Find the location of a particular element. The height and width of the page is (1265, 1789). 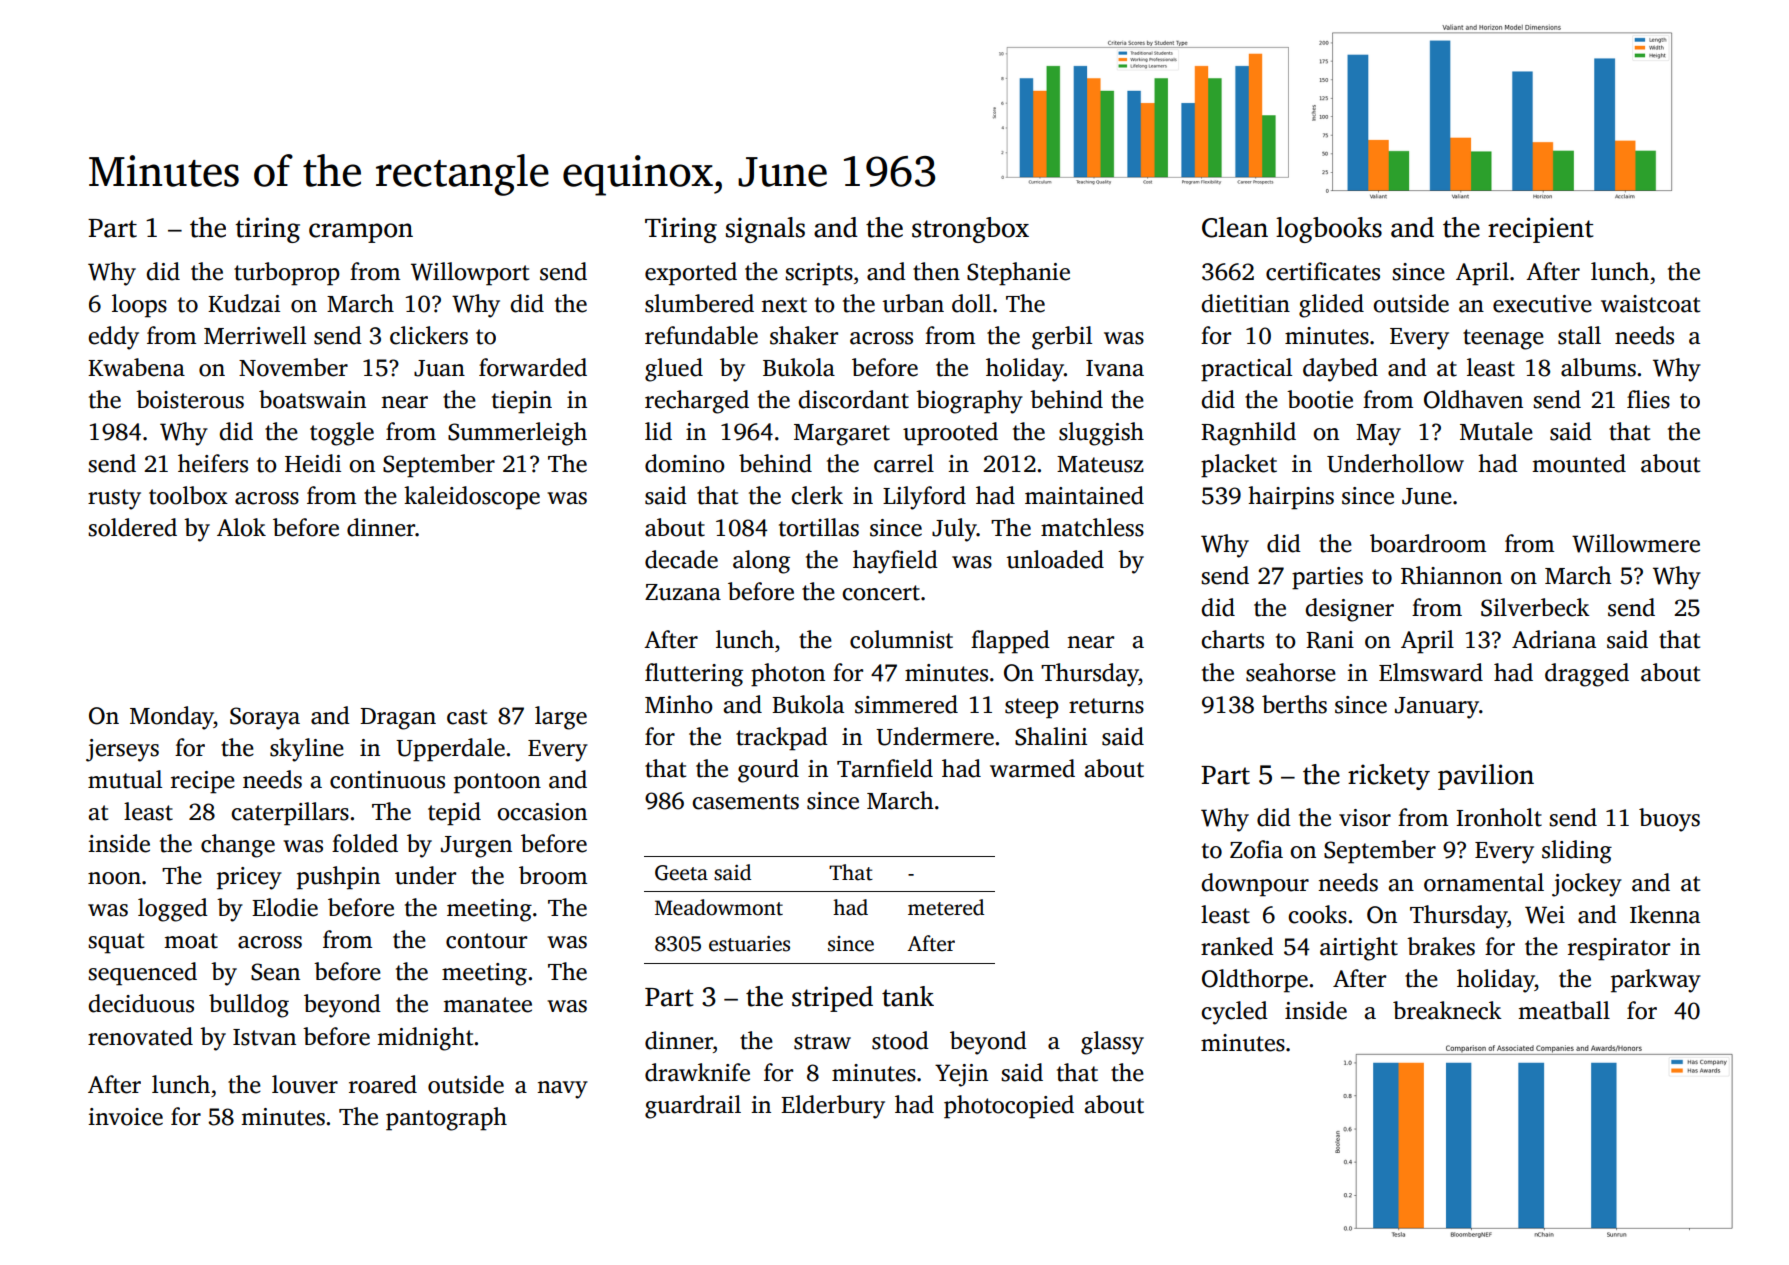

Willowport is located at coordinates (470, 274).
